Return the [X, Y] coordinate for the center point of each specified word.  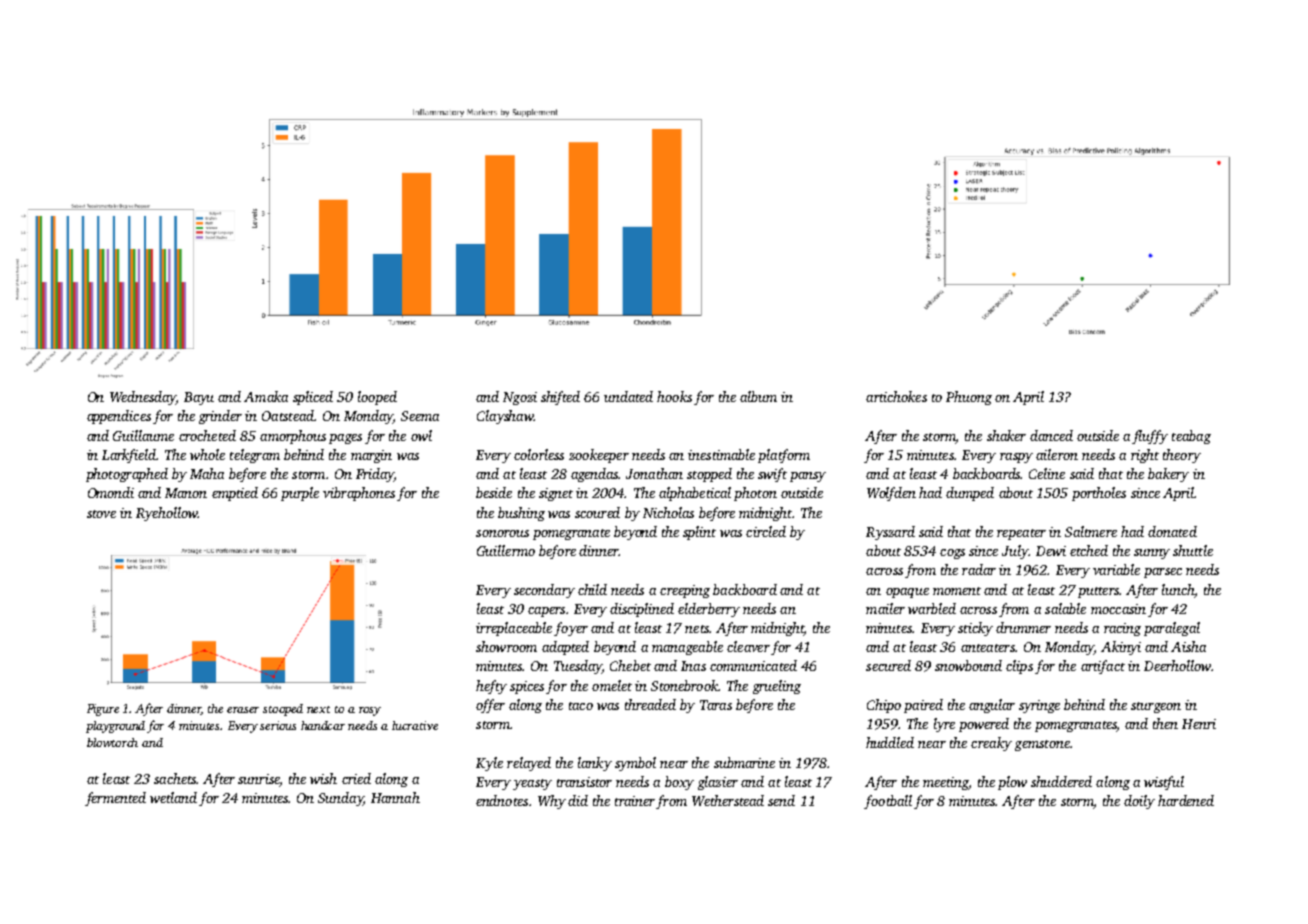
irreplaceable [514, 629]
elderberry [709, 610]
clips [1019, 667]
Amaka [266, 396]
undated [628, 396]
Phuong [969, 398]
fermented [115, 799]
